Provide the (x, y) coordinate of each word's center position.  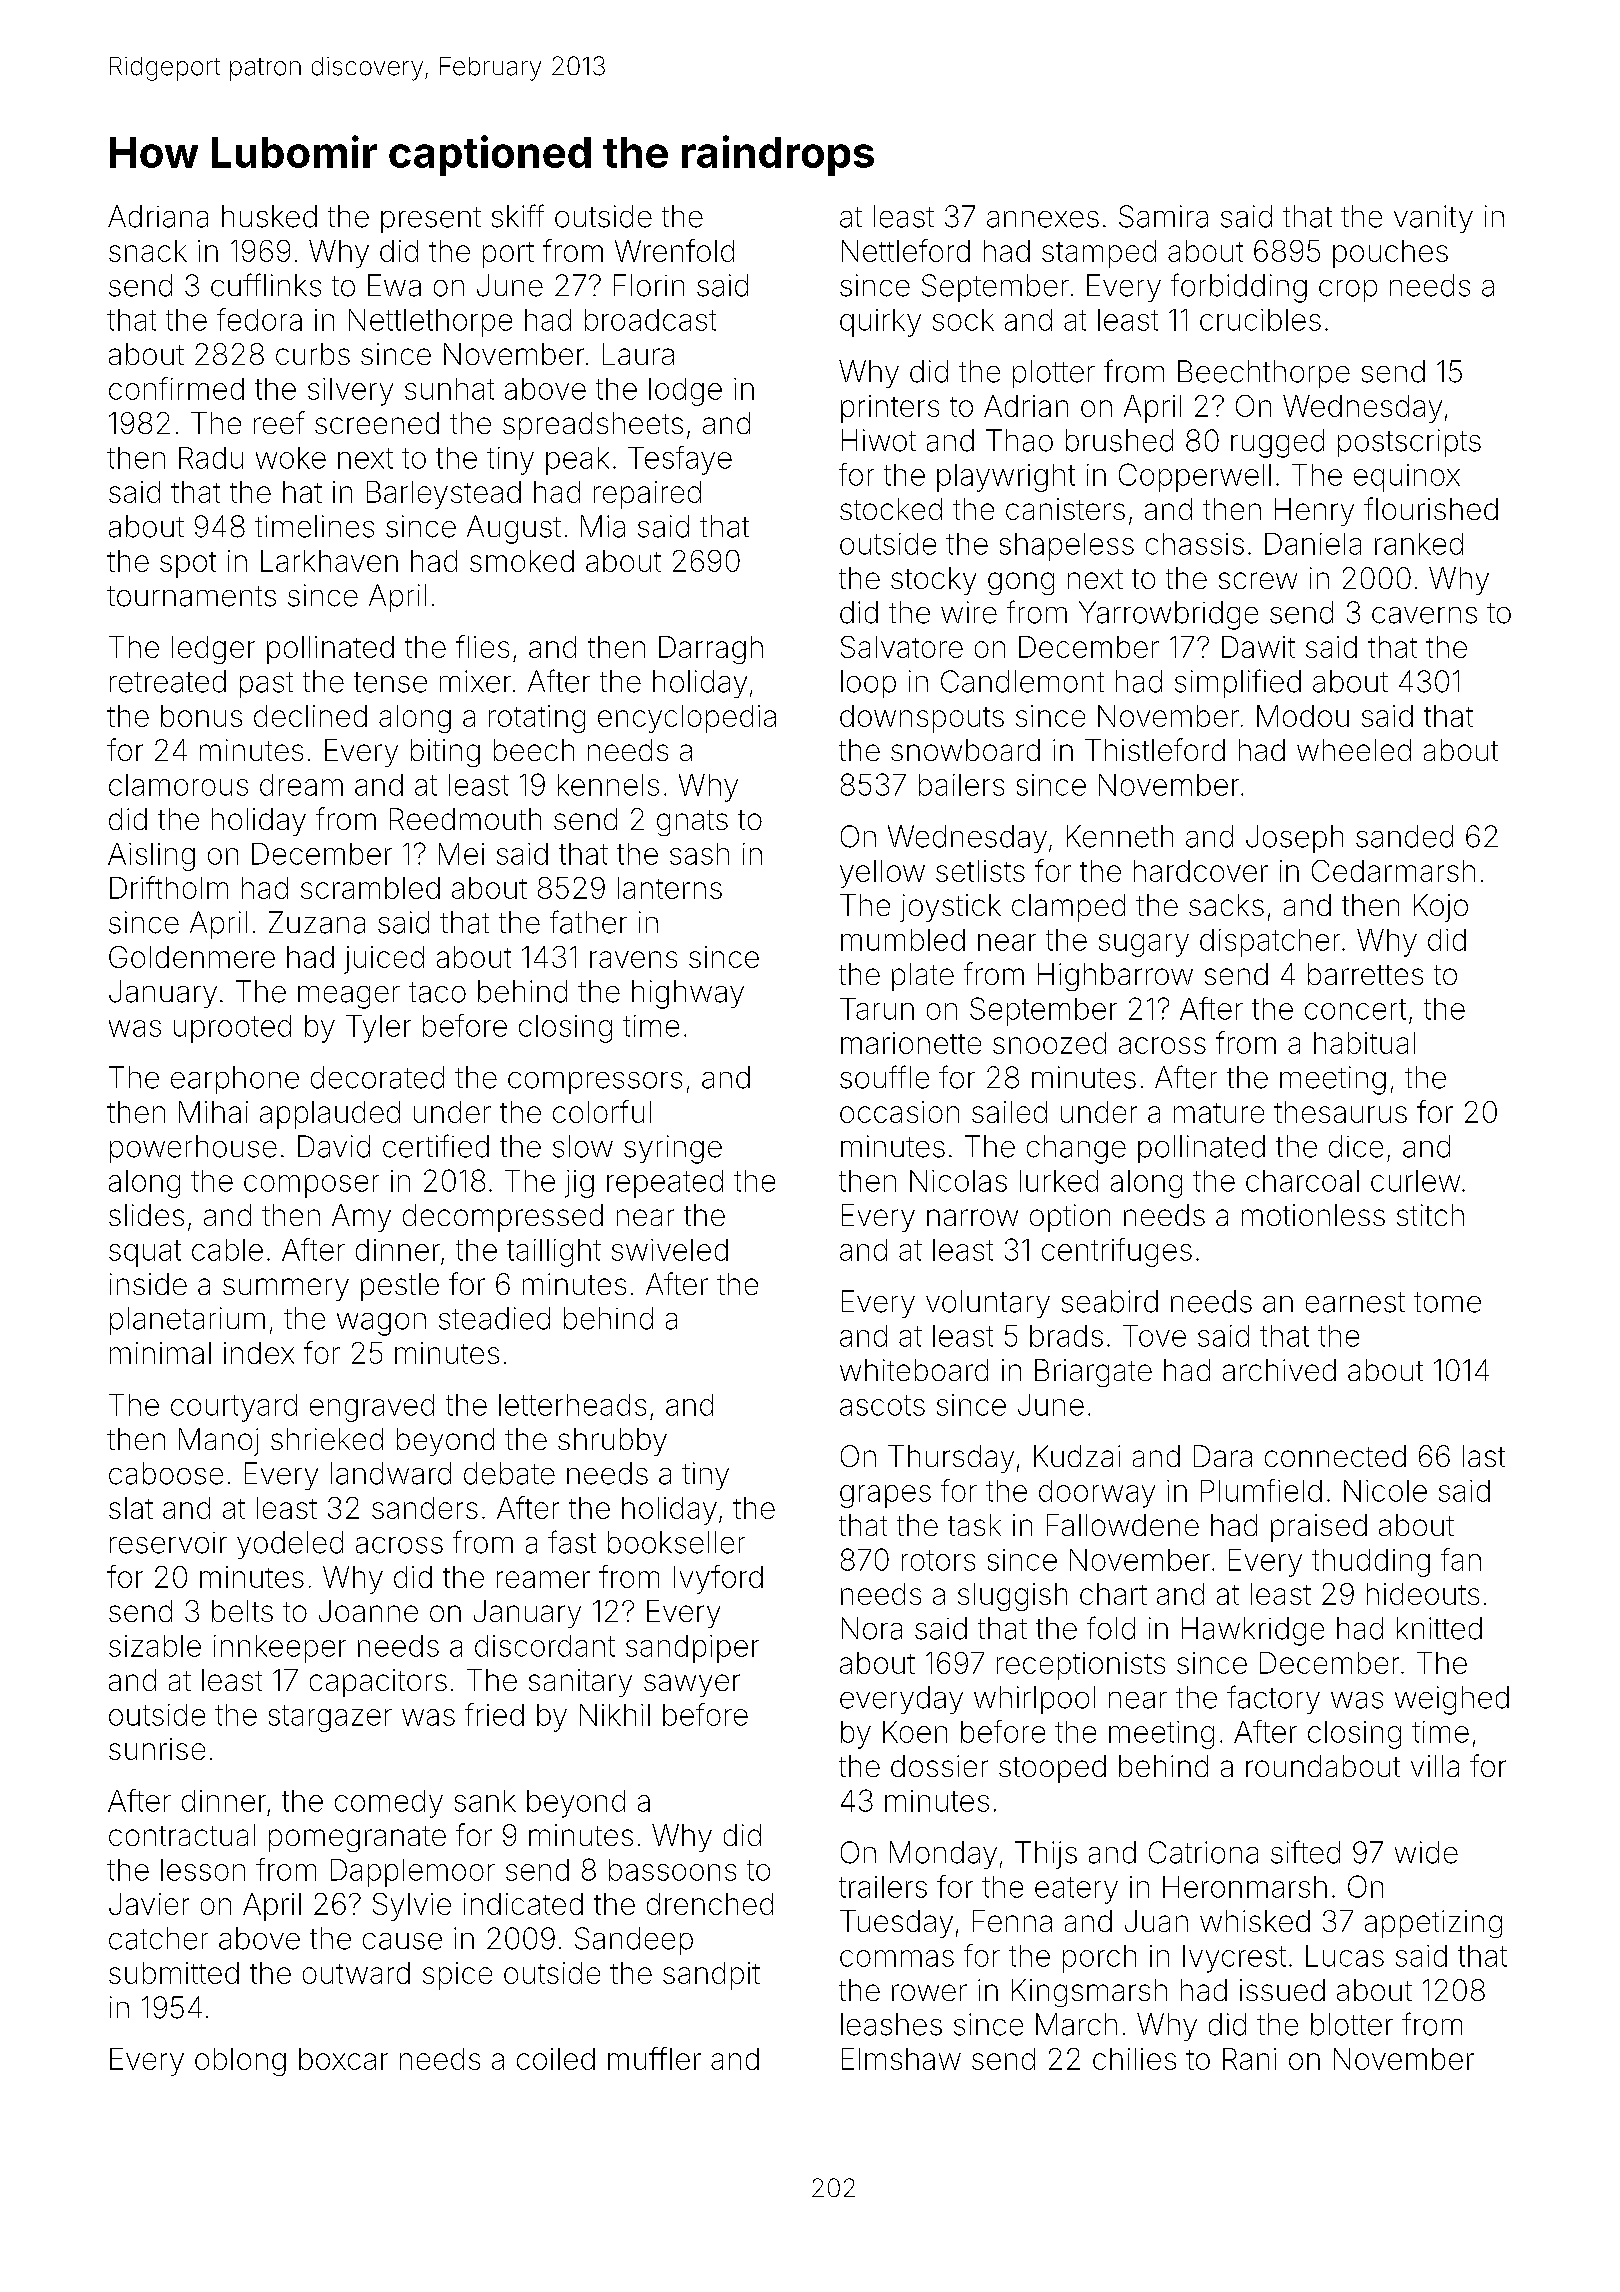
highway (688, 994)
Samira (1163, 216)
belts (242, 1611)
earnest (1355, 1302)
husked (269, 216)
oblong (240, 2062)
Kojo (1441, 908)
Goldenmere (192, 957)
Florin (649, 285)
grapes (885, 1496)
